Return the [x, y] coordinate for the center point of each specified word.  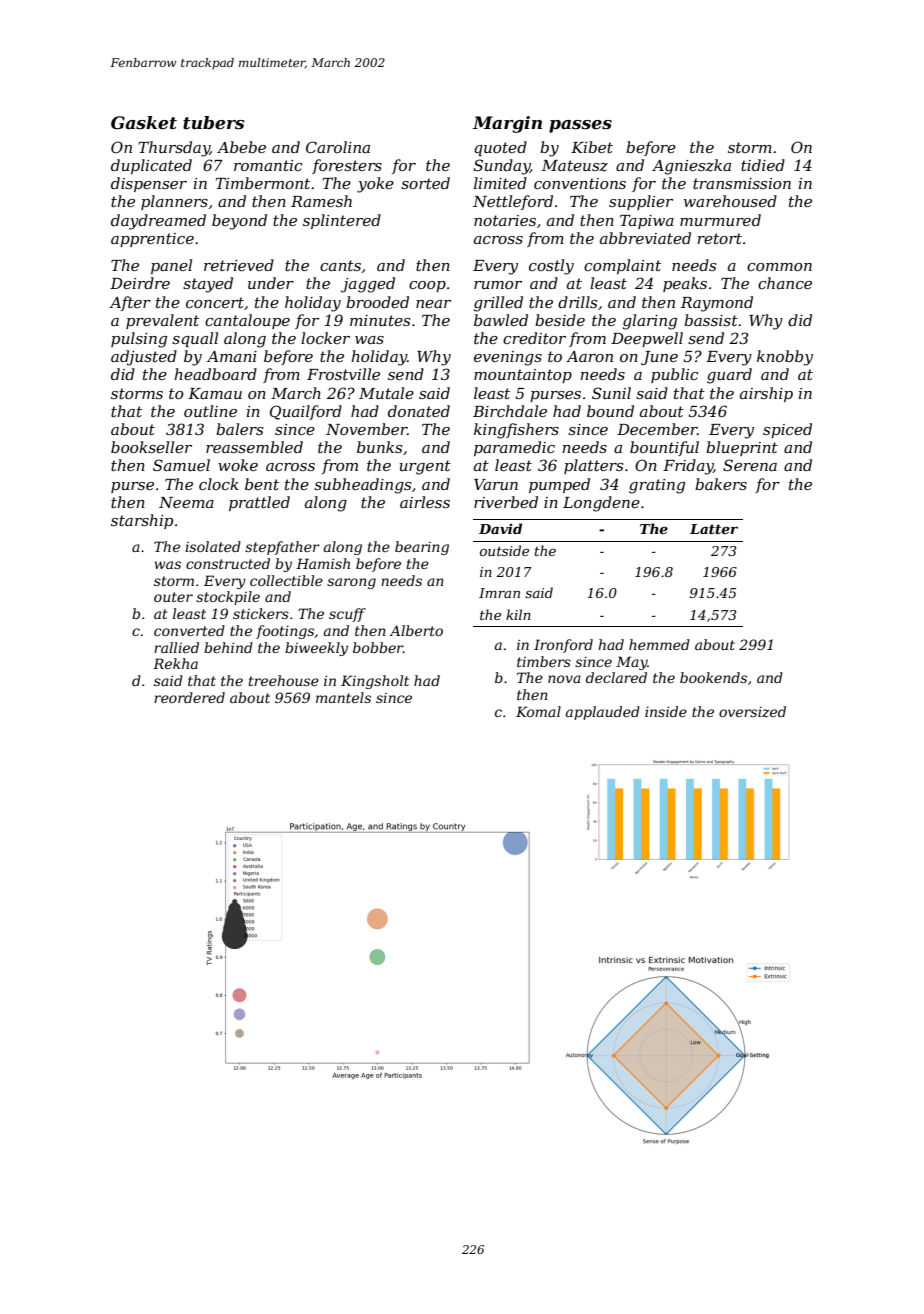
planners [174, 202]
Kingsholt [375, 682]
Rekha [175, 663]
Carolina [338, 147]
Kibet [592, 147]
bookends [713, 677]
